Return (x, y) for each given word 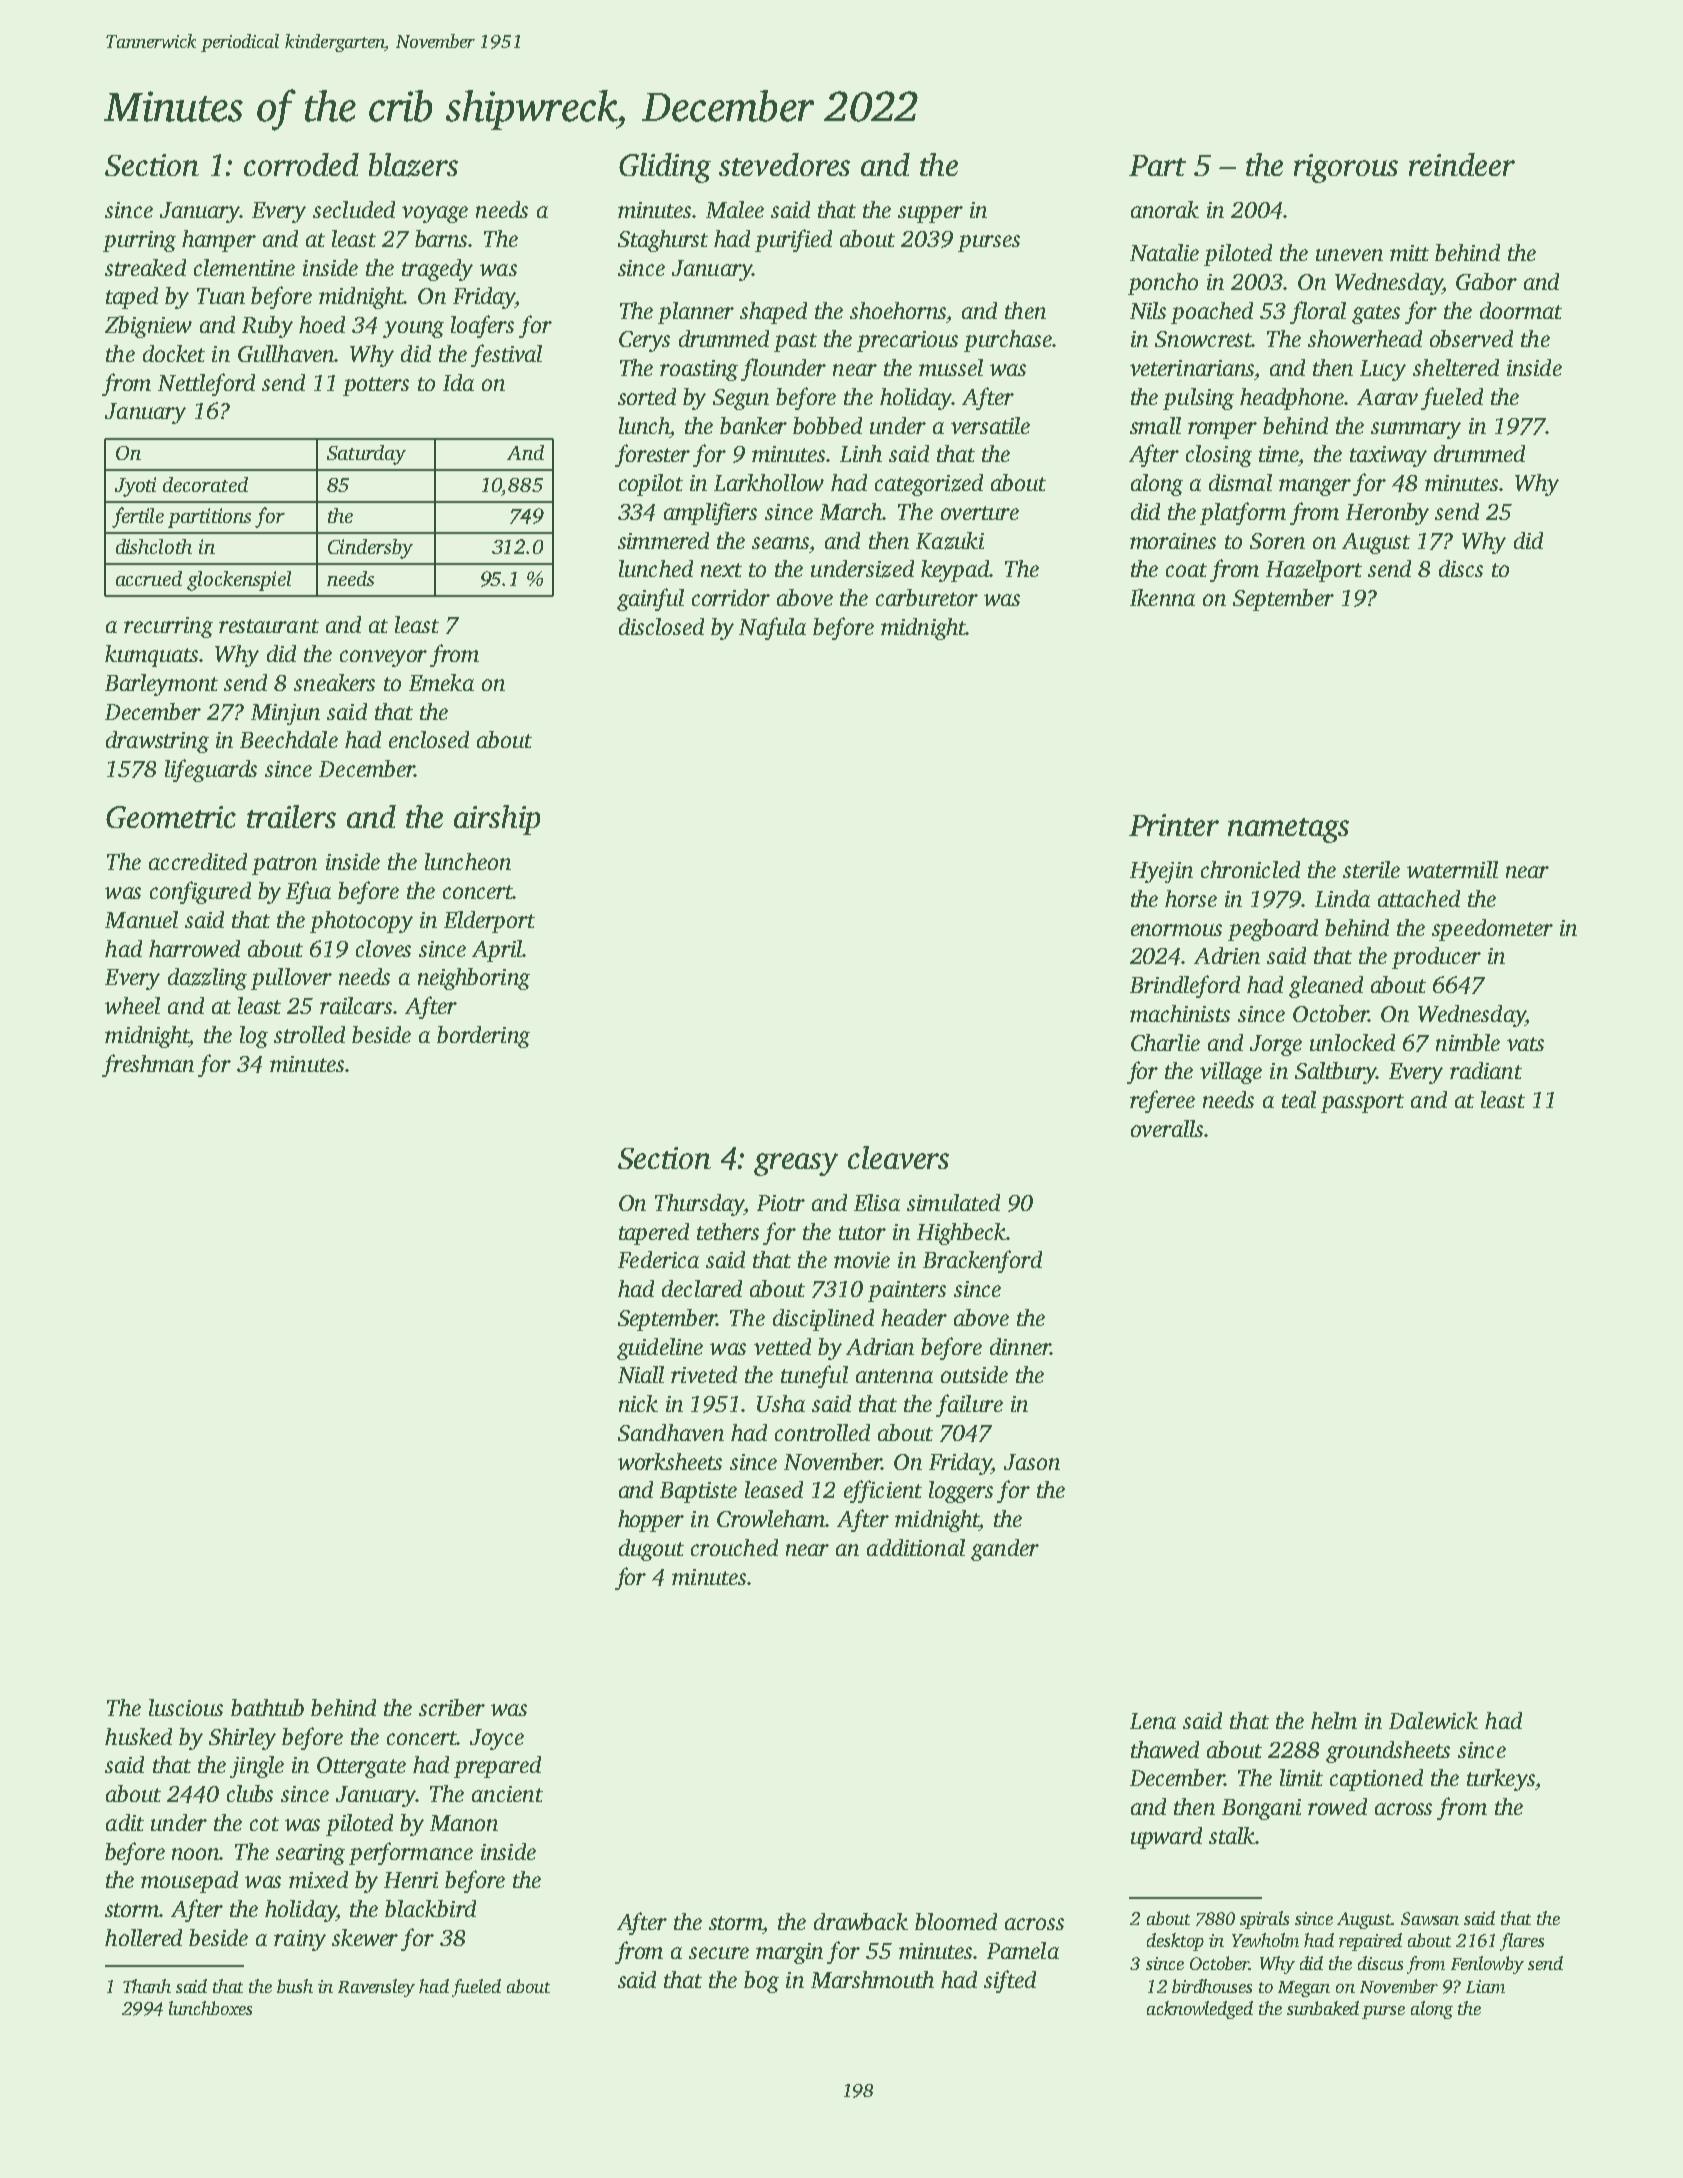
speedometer (1492, 930)
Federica (658, 1259)
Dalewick (1433, 1720)
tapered (654, 1234)
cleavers (898, 1157)
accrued (149, 578)
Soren (1277, 541)
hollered (143, 1937)
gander (1005, 1550)
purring (139, 241)
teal (1299, 1099)
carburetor (927, 597)
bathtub (267, 1707)
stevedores (784, 164)
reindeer (1462, 164)
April (497, 951)
